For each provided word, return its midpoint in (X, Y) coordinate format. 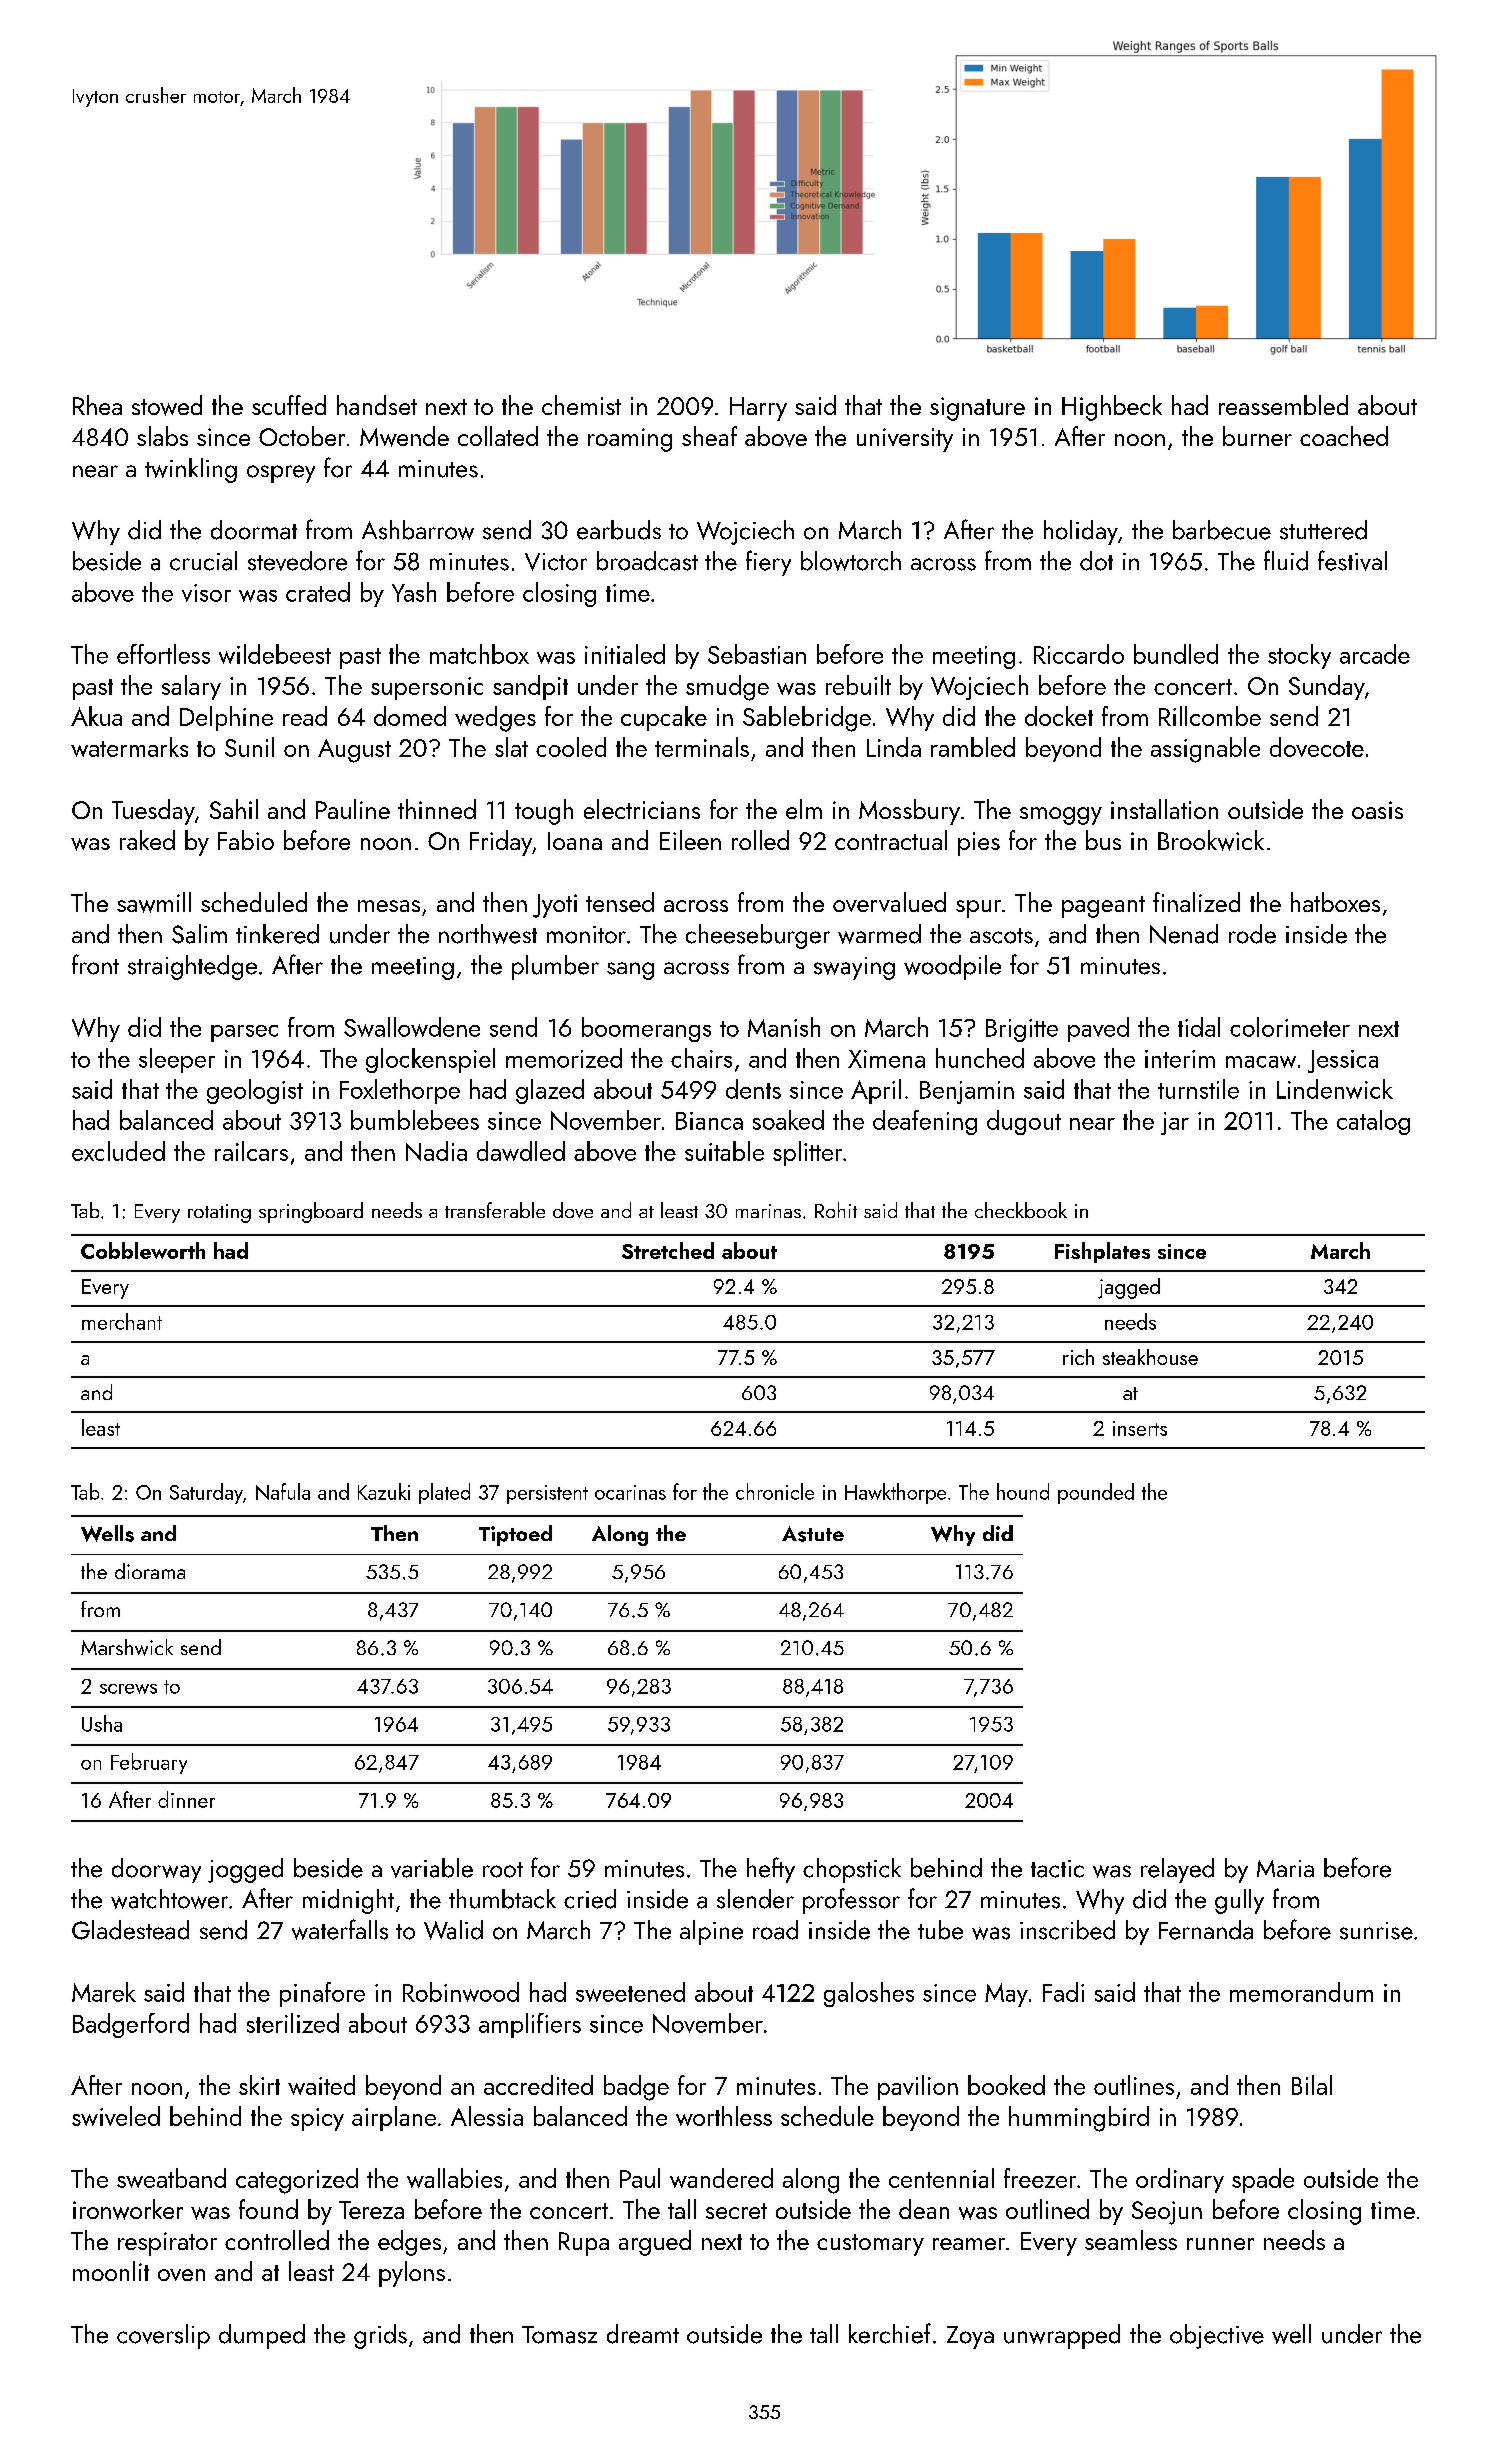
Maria (1285, 1868)
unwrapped (1062, 2336)
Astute (813, 1534)
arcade (1375, 654)
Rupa (584, 2244)
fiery (768, 563)
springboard (311, 1212)
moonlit (111, 2271)
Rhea (97, 405)
